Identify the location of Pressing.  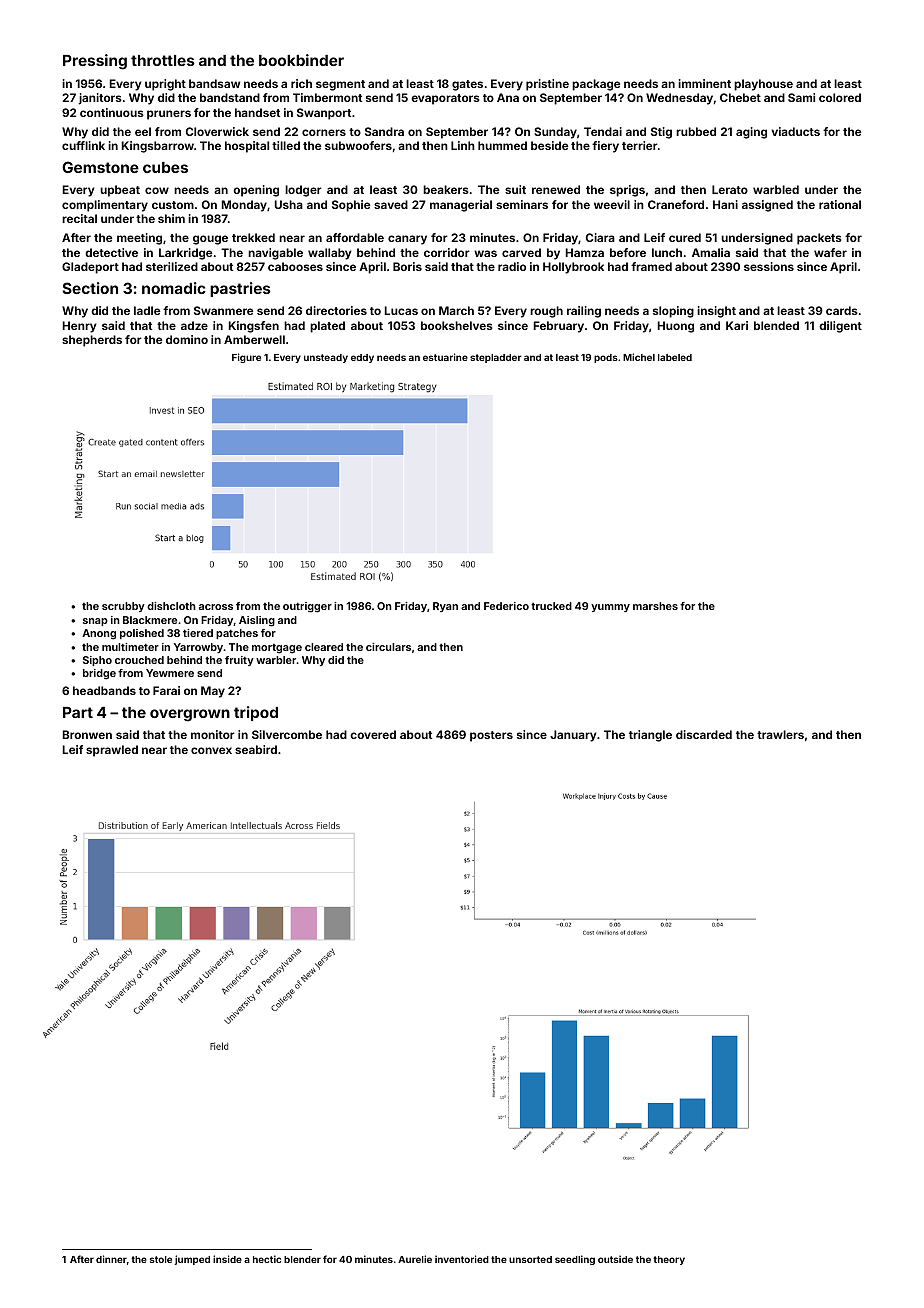
(95, 62).
